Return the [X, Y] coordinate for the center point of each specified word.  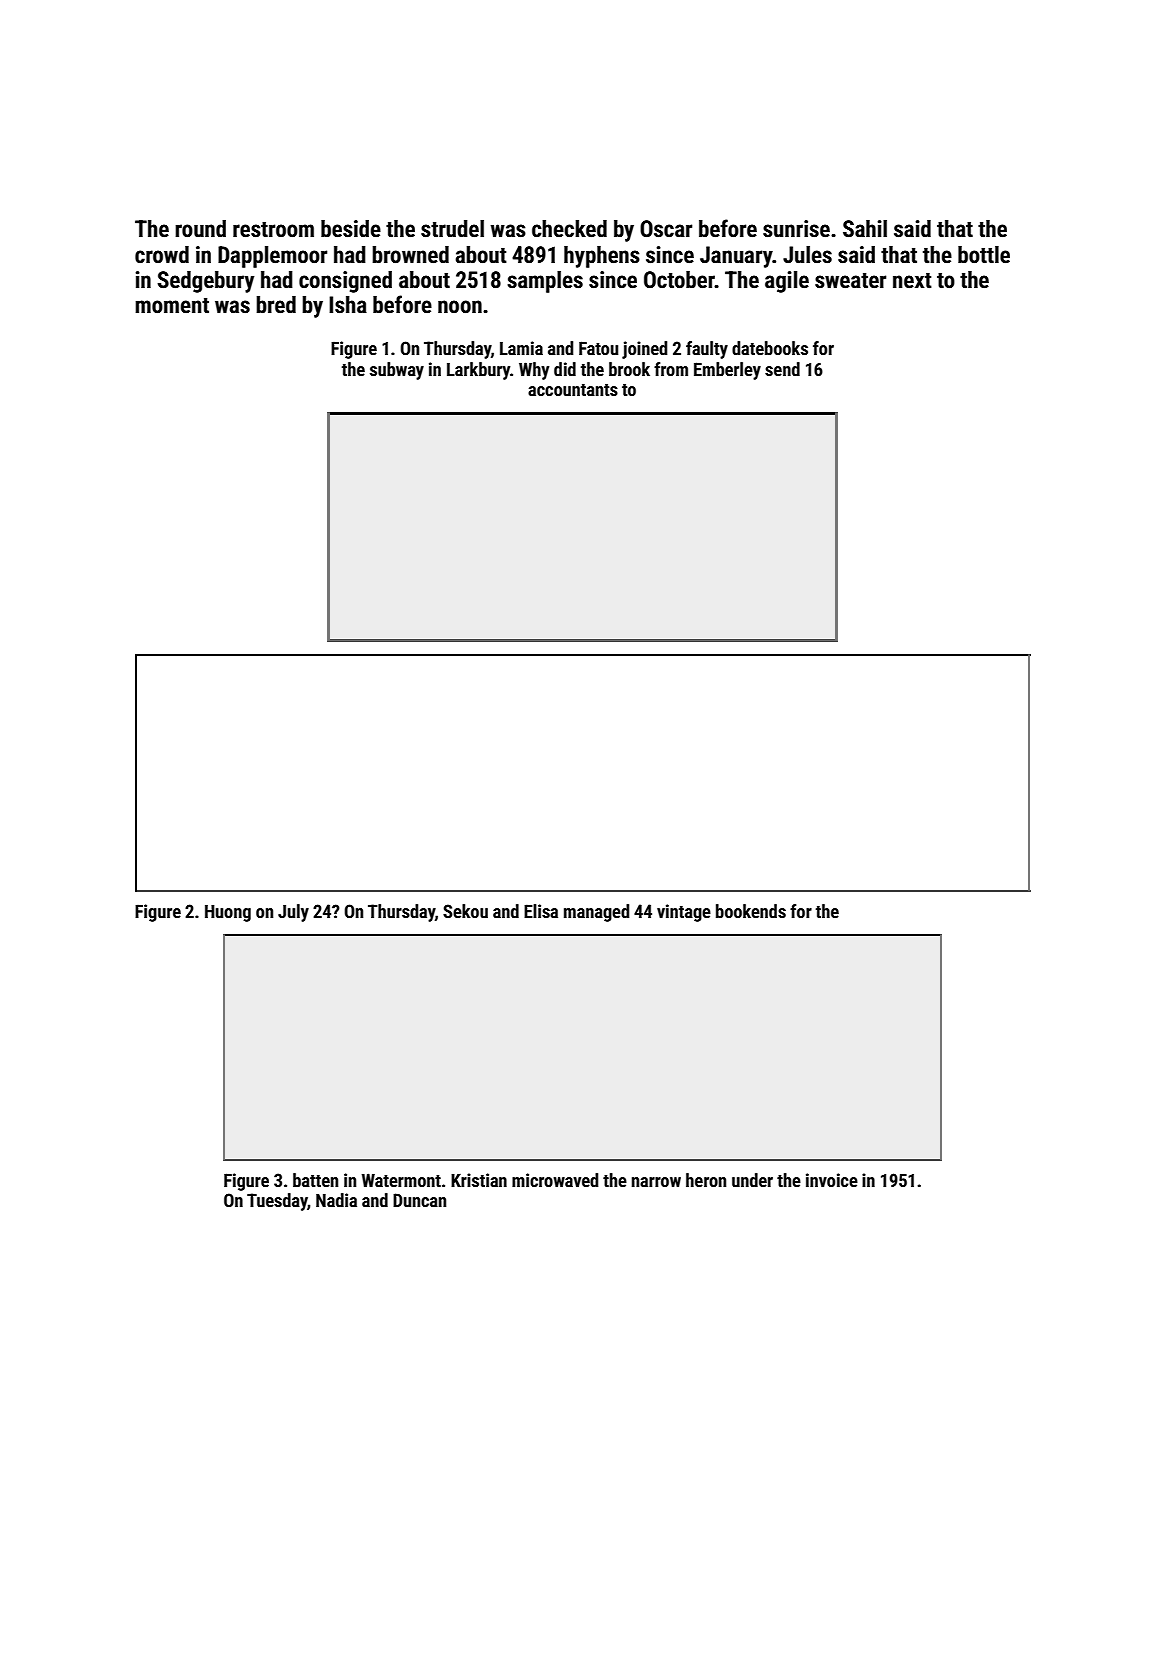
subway [397, 371]
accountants [573, 390]
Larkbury [479, 371]
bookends [751, 911]
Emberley [727, 371]
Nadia [336, 1200]
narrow [656, 1182]
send [782, 369]
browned [410, 255]
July [293, 913]
